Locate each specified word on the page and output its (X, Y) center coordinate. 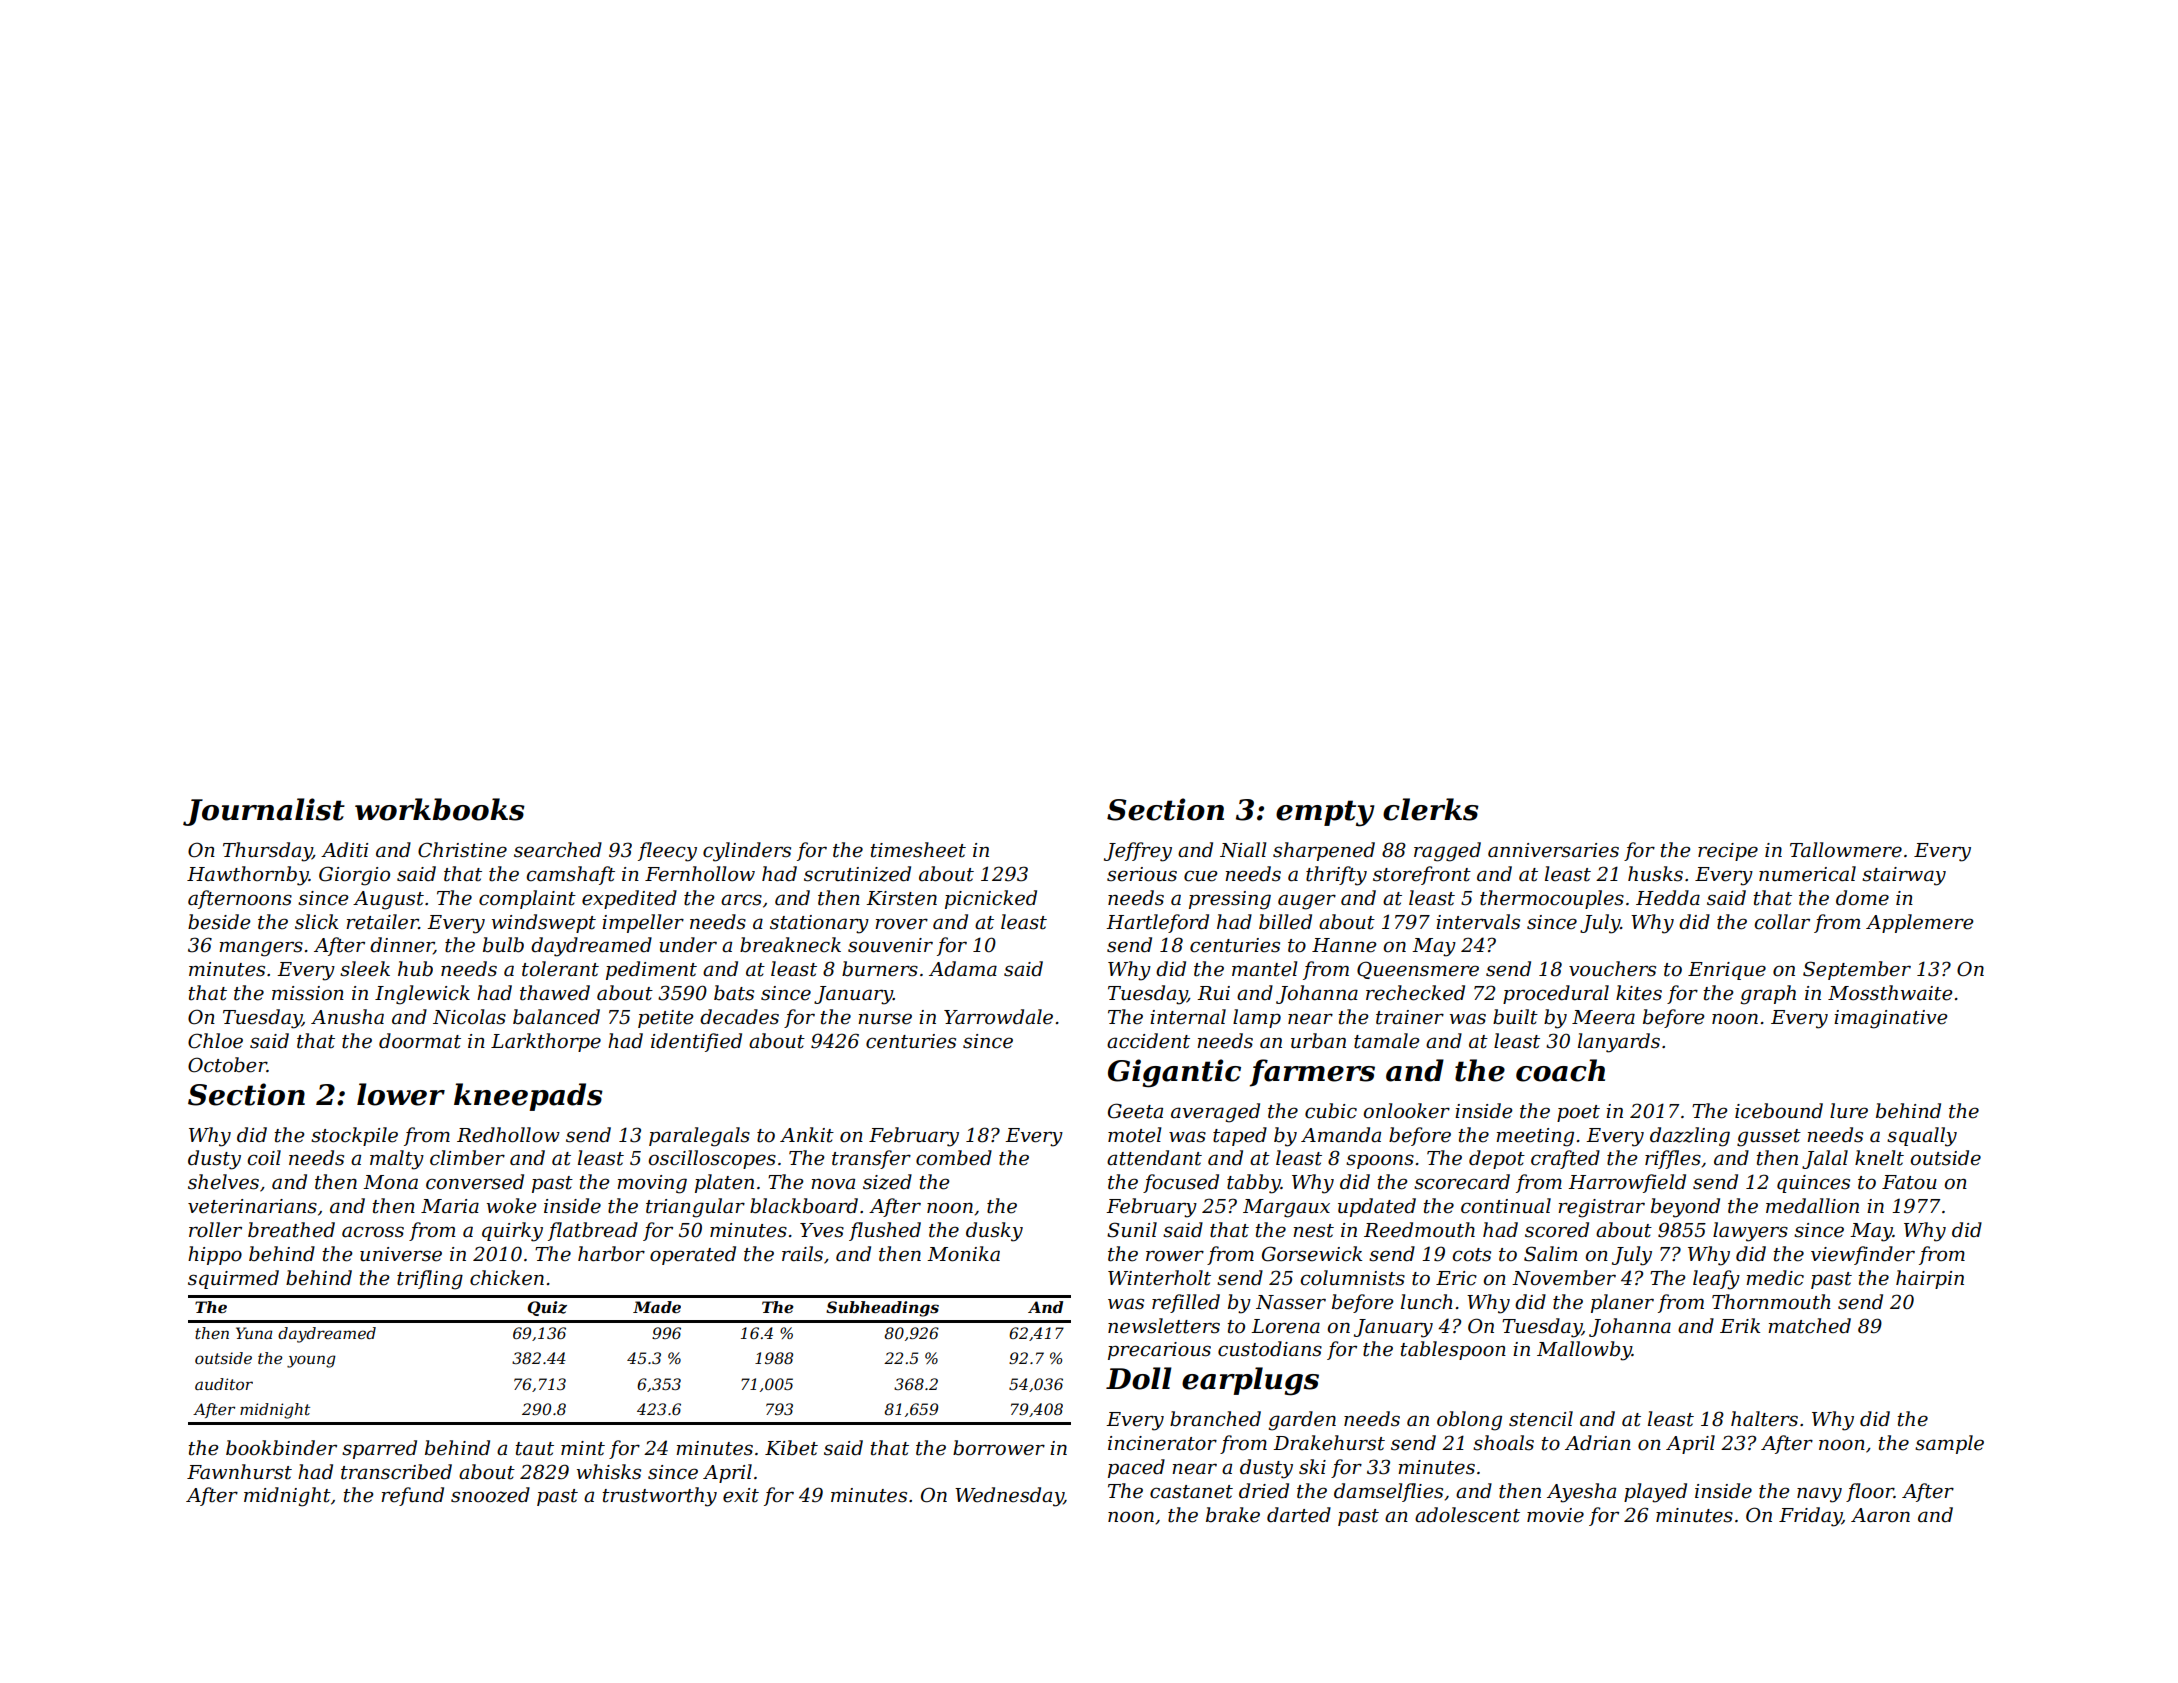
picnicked (991, 899)
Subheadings (882, 1309)
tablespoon (1453, 1350)
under (688, 945)
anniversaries (1553, 850)
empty (1325, 813)
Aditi (344, 850)
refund (412, 1496)
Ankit (807, 1135)
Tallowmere (1846, 850)
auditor (224, 1384)
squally (1922, 1137)
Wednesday (1009, 1497)
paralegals (699, 1137)
